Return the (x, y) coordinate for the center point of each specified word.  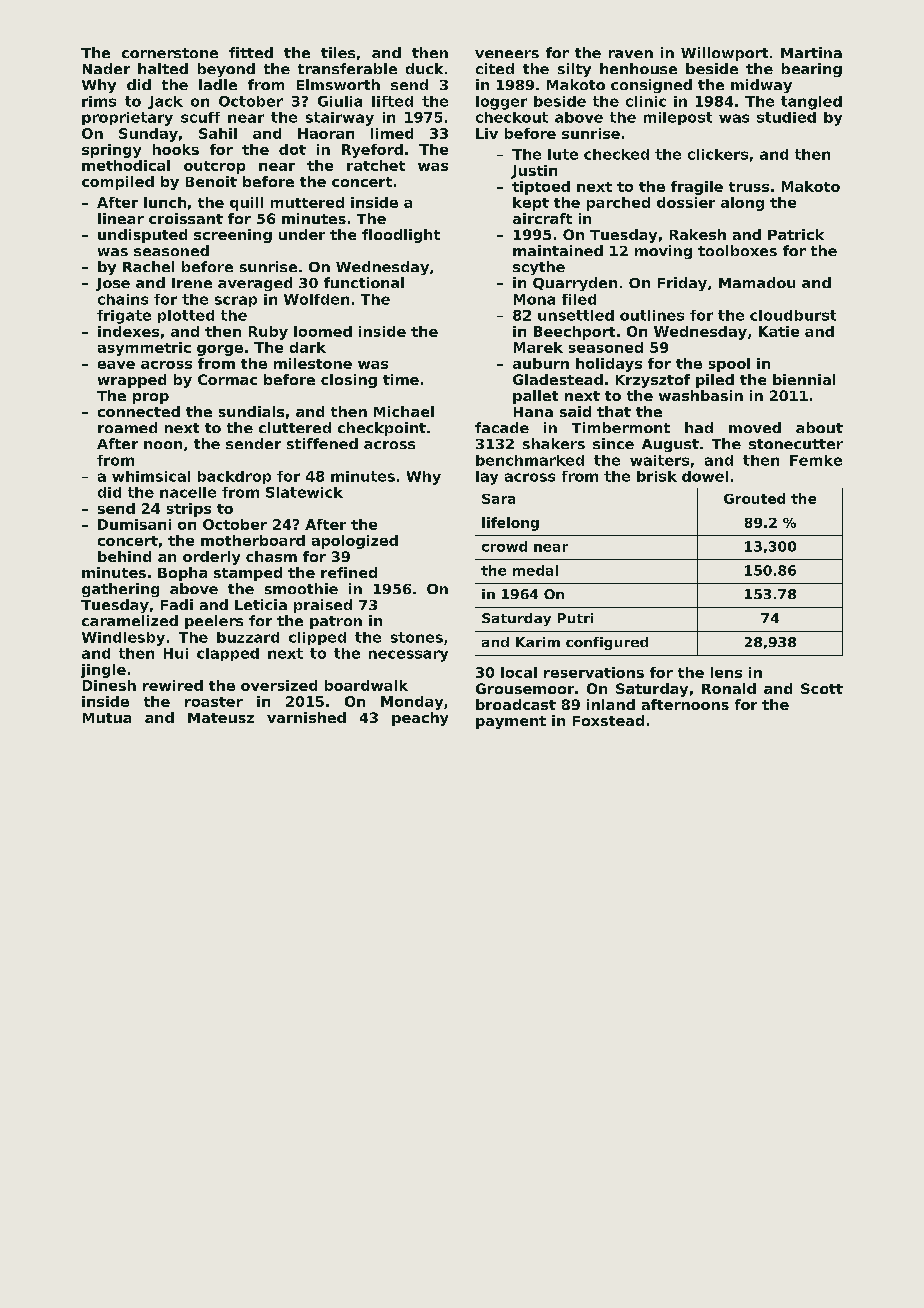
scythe (539, 268)
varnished (306, 717)
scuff (200, 117)
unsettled (576, 315)
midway (761, 86)
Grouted (754, 498)
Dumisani (134, 524)
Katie (779, 331)
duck (424, 68)
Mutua (107, 718)
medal (535, 570)
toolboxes (737, 250)
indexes (128, 331)
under (302, 234)
